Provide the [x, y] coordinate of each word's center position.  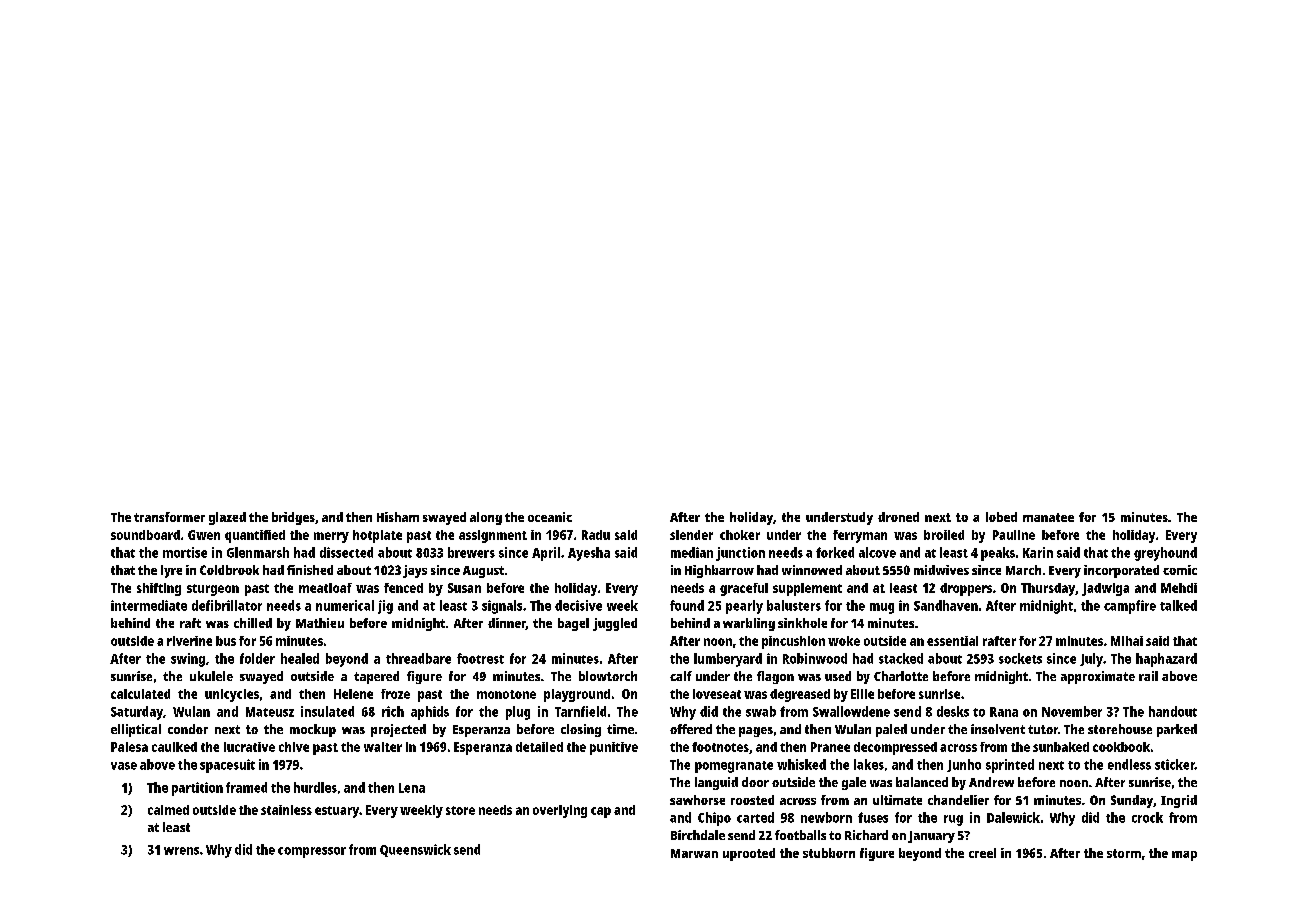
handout [1173, 711]
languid [716, 783]
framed [246, 787]
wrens [181, 851]
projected [398, 730]
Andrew [991, 782]
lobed [1001, 517]
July [1091, 660]
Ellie [862, 694]
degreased [800, 695]
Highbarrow [719, 571]
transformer [169, 517]
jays [415, 571]
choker [740, 535]
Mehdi [1179, 588]
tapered [376, 677]
